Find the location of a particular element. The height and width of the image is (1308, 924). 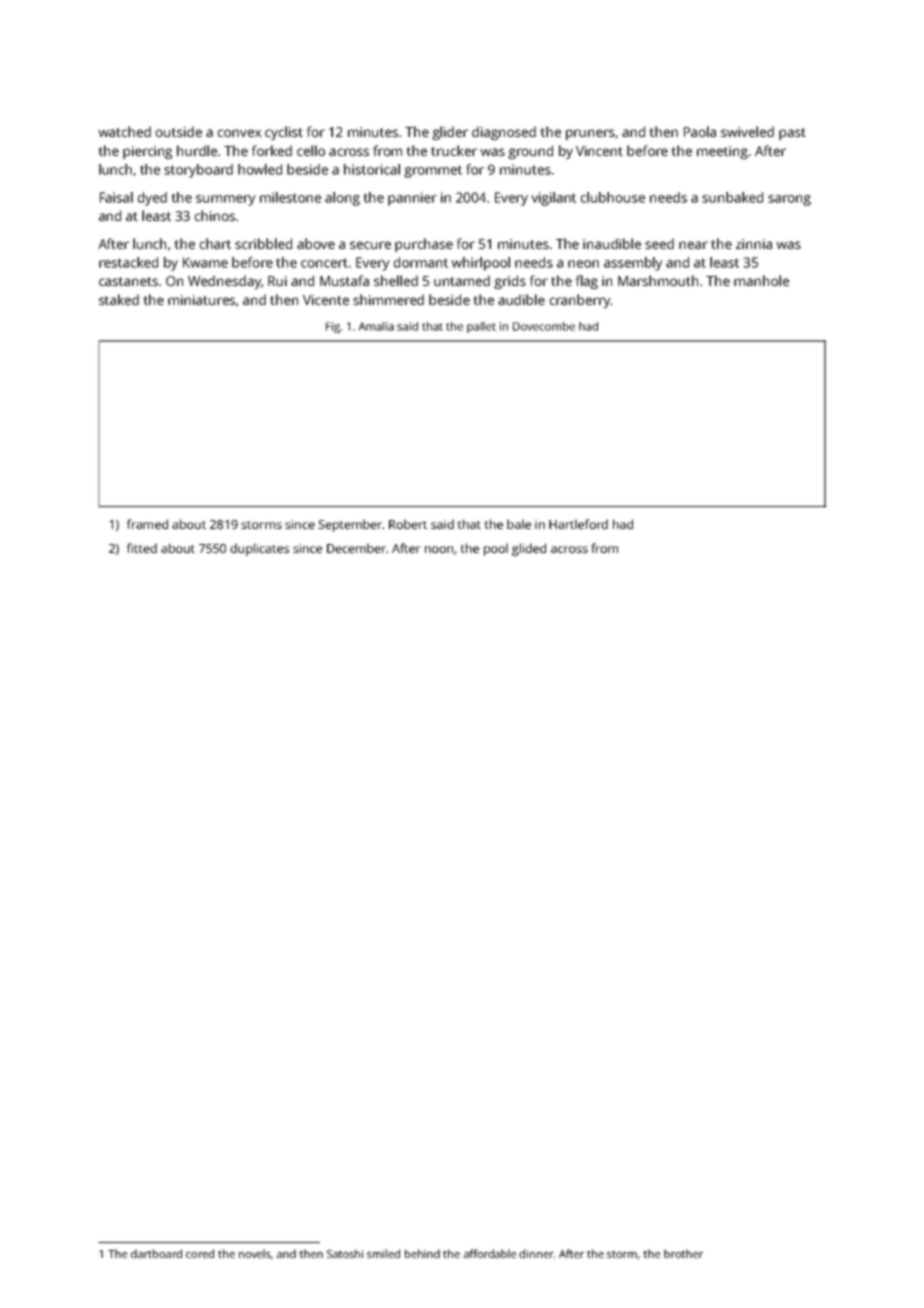

Dovecombe is located at coordinates (544, 326).
